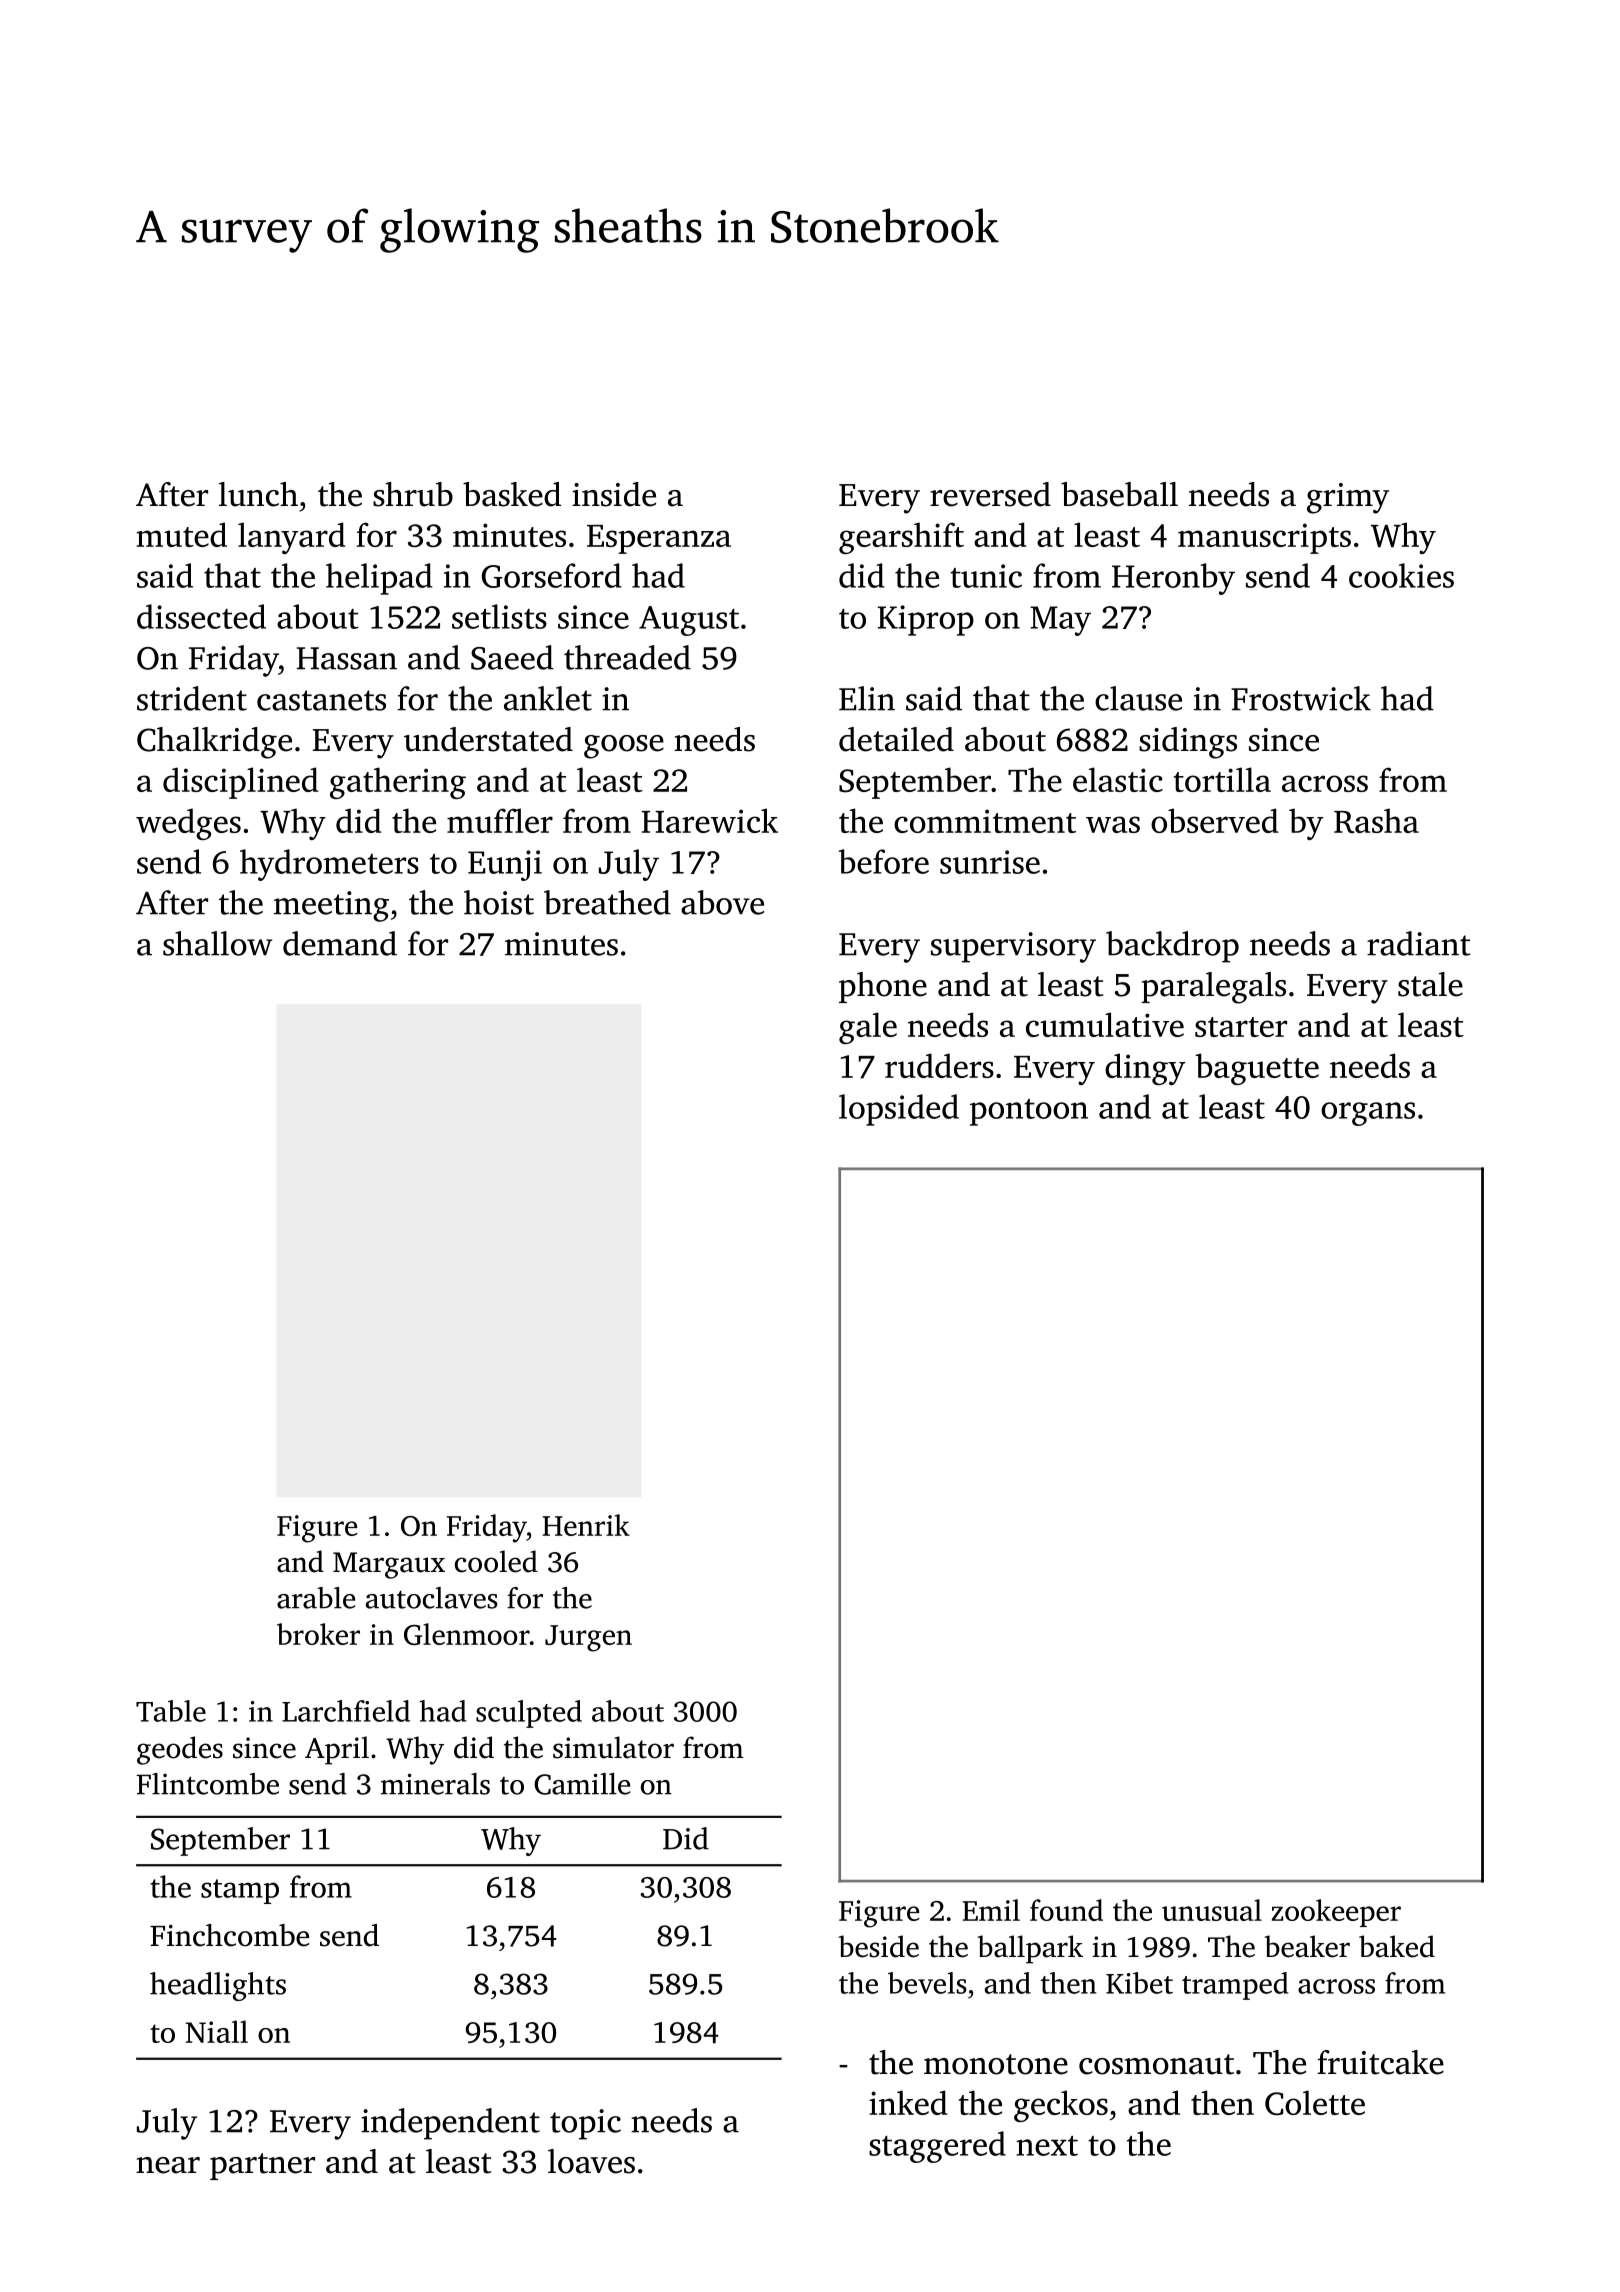  I want to click on elastic, so click(1118, 779).
